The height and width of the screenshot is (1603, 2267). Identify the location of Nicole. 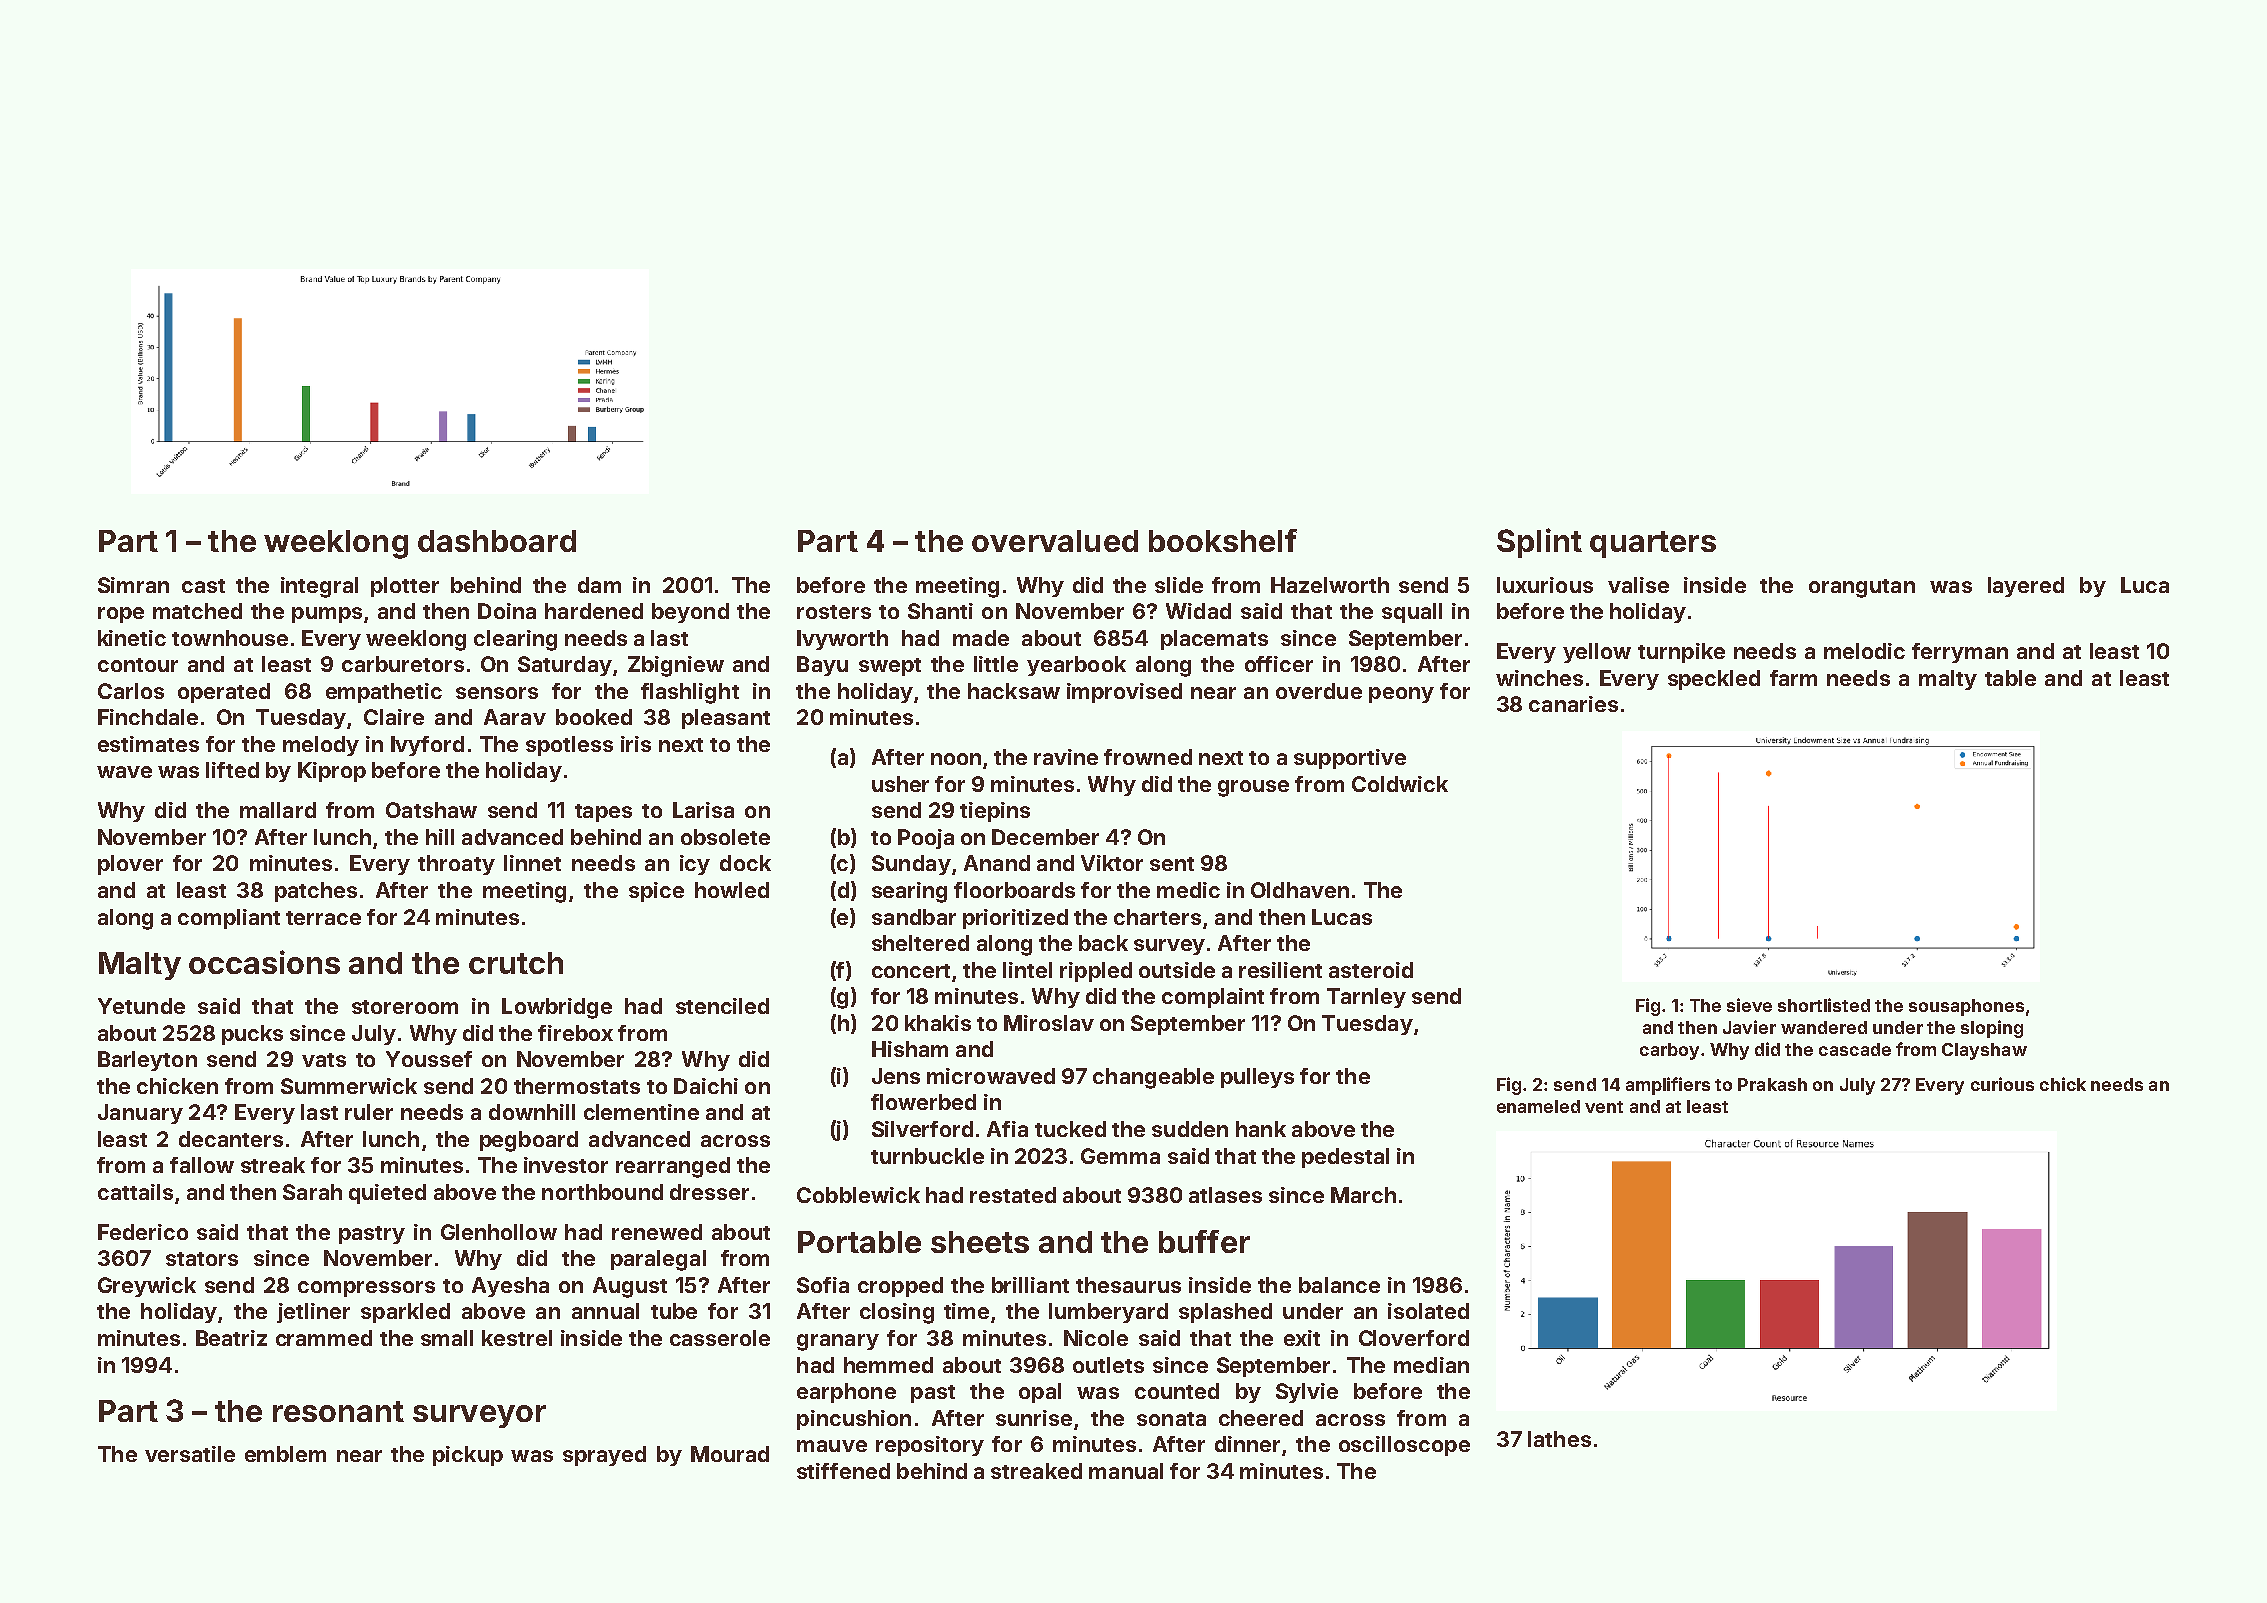
(1096, 1338).
